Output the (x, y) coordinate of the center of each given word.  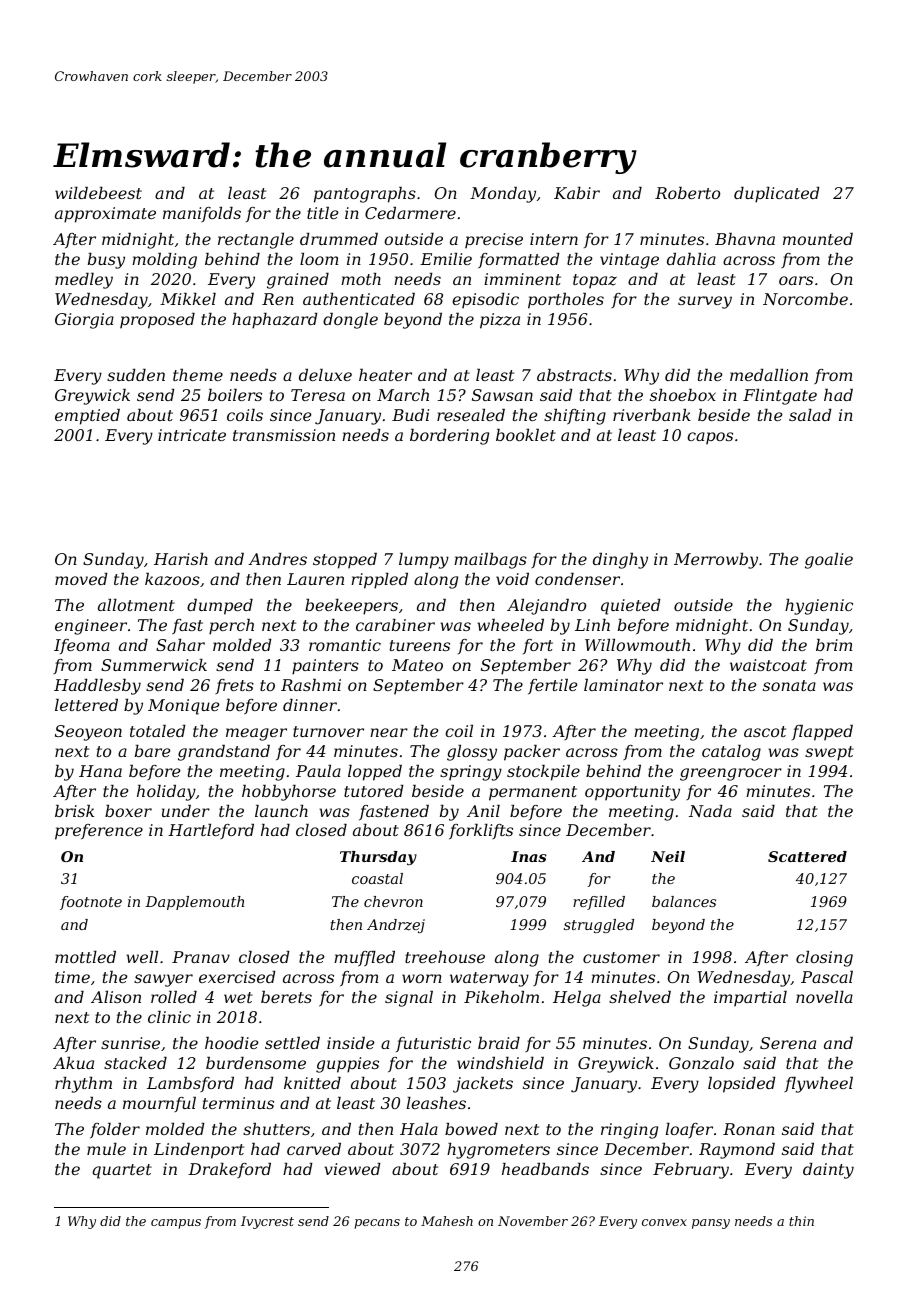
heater (385, 375)
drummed (339, 239)
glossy (472, 753)
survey (705, 302)
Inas (529, 856)
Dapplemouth (194, 903)
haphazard (275, 321)
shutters (276, 1129)
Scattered (807, 856)
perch (231, 627)
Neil (668, 856)
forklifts (481, 831)
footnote (91, 903)
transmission (284, 435)
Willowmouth (637, 645)
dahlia (691, 259)
